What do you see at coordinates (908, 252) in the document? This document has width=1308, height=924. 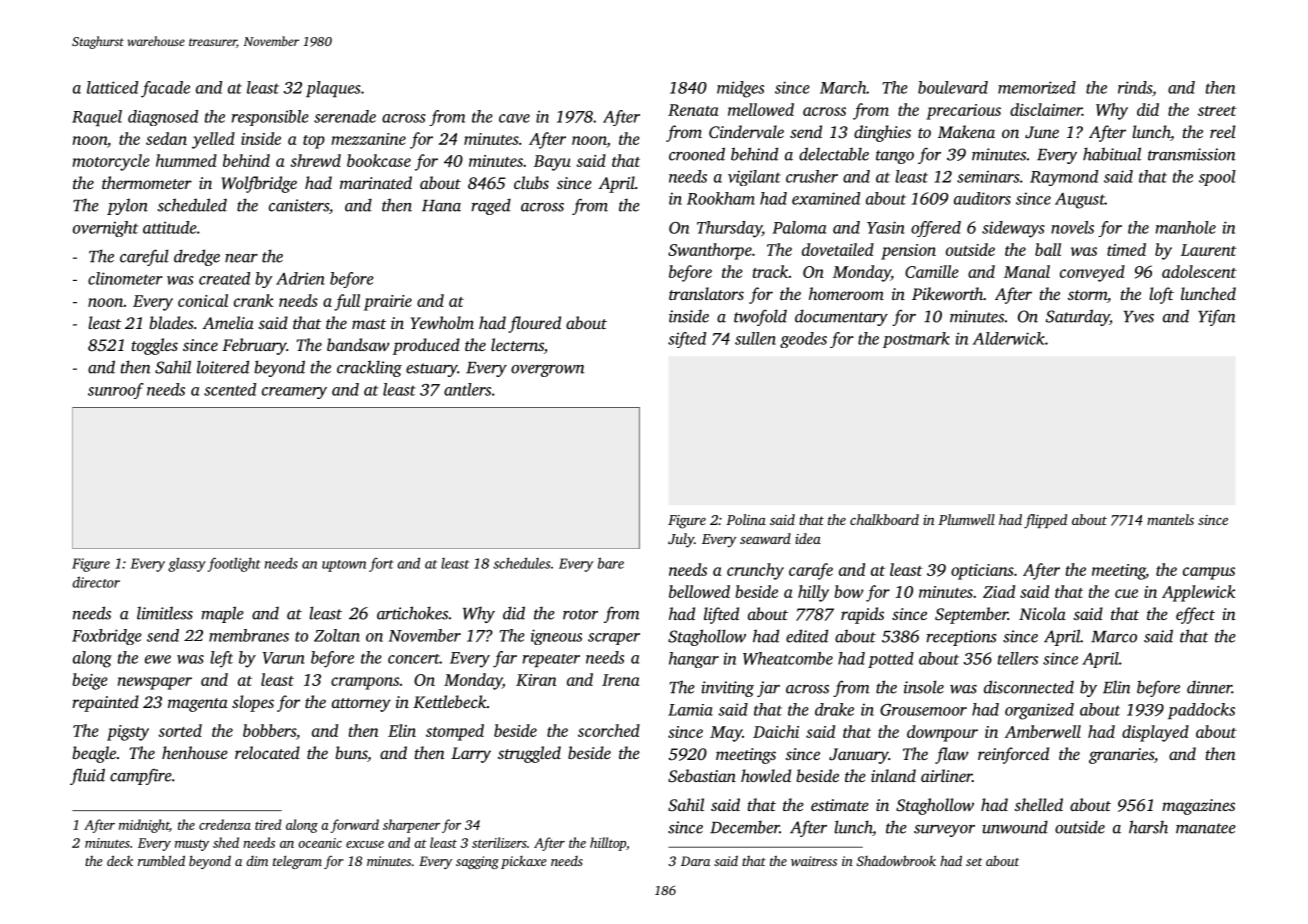 I see `pension` at bounding box center [908, 252].
